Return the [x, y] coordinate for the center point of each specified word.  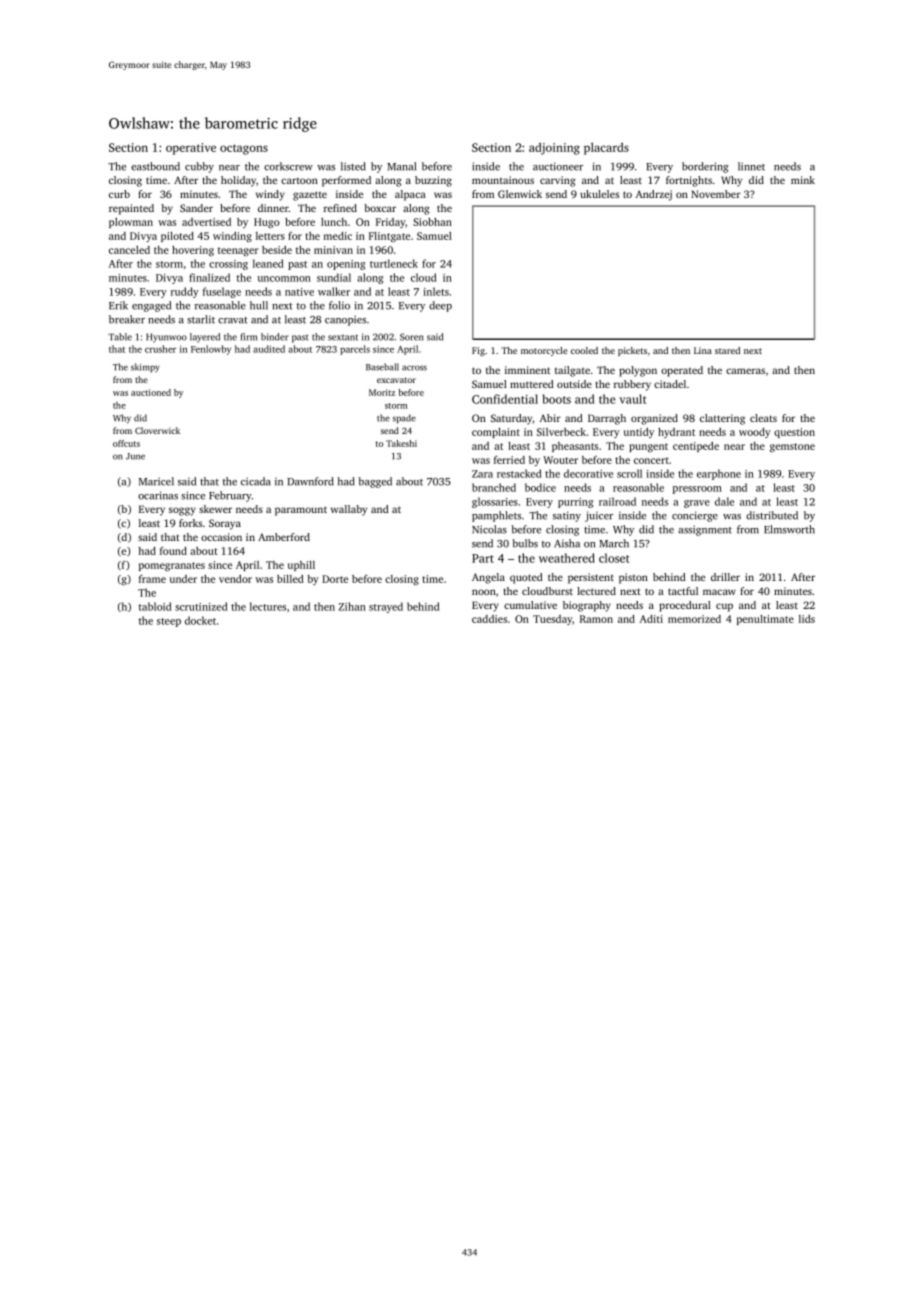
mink [803, 180]
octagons [244, 149]
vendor [235, 579]
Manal [401, 166]
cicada [256, 481]
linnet [751, 166]
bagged [375, 482]
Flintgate [389, 237]
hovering [193, 251]
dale [724, 501]
